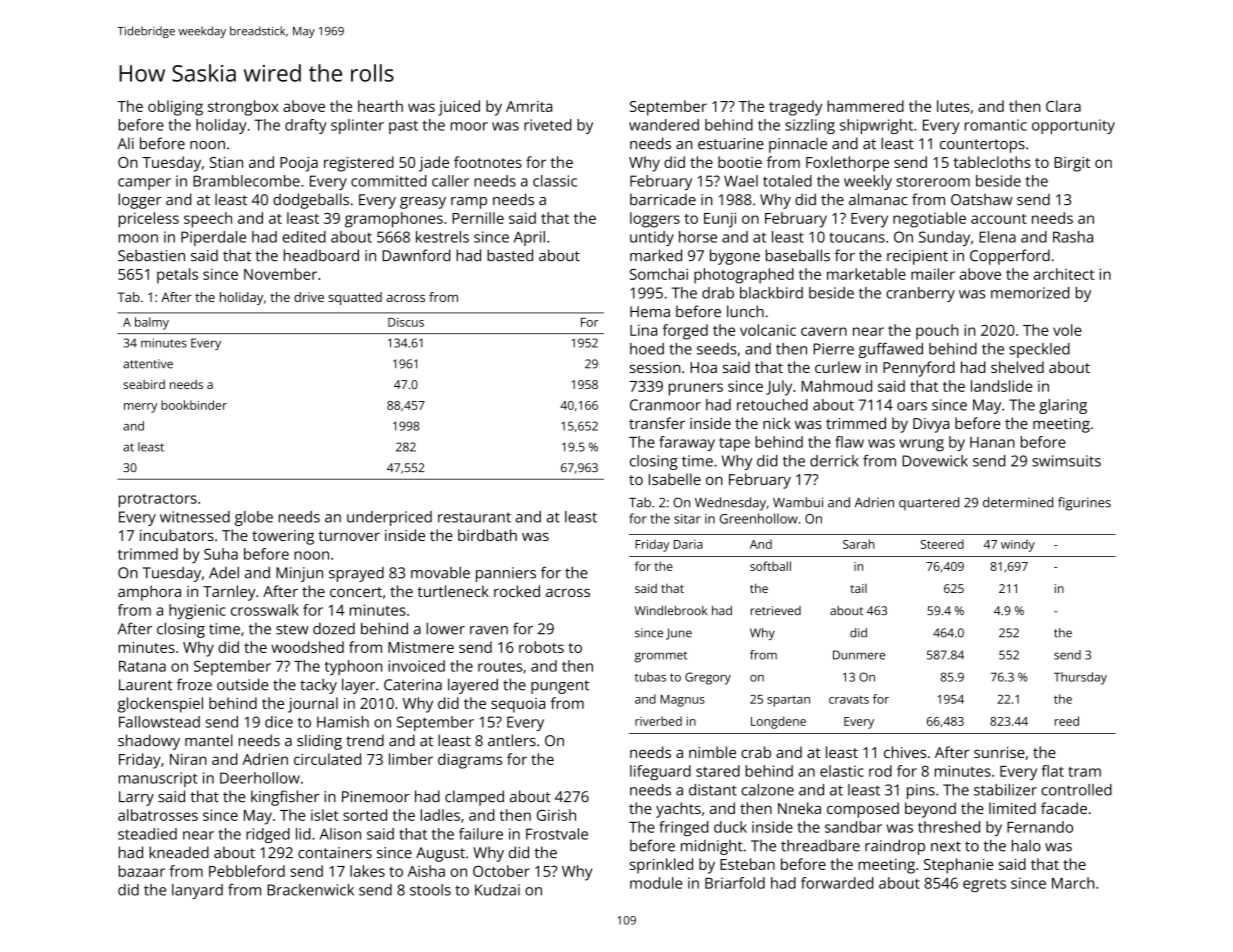 The height and width of the screenshot is (952, 1233). Describe the element at coordinates (1067, 330) in the screenshot. I see `vole` at that location.
